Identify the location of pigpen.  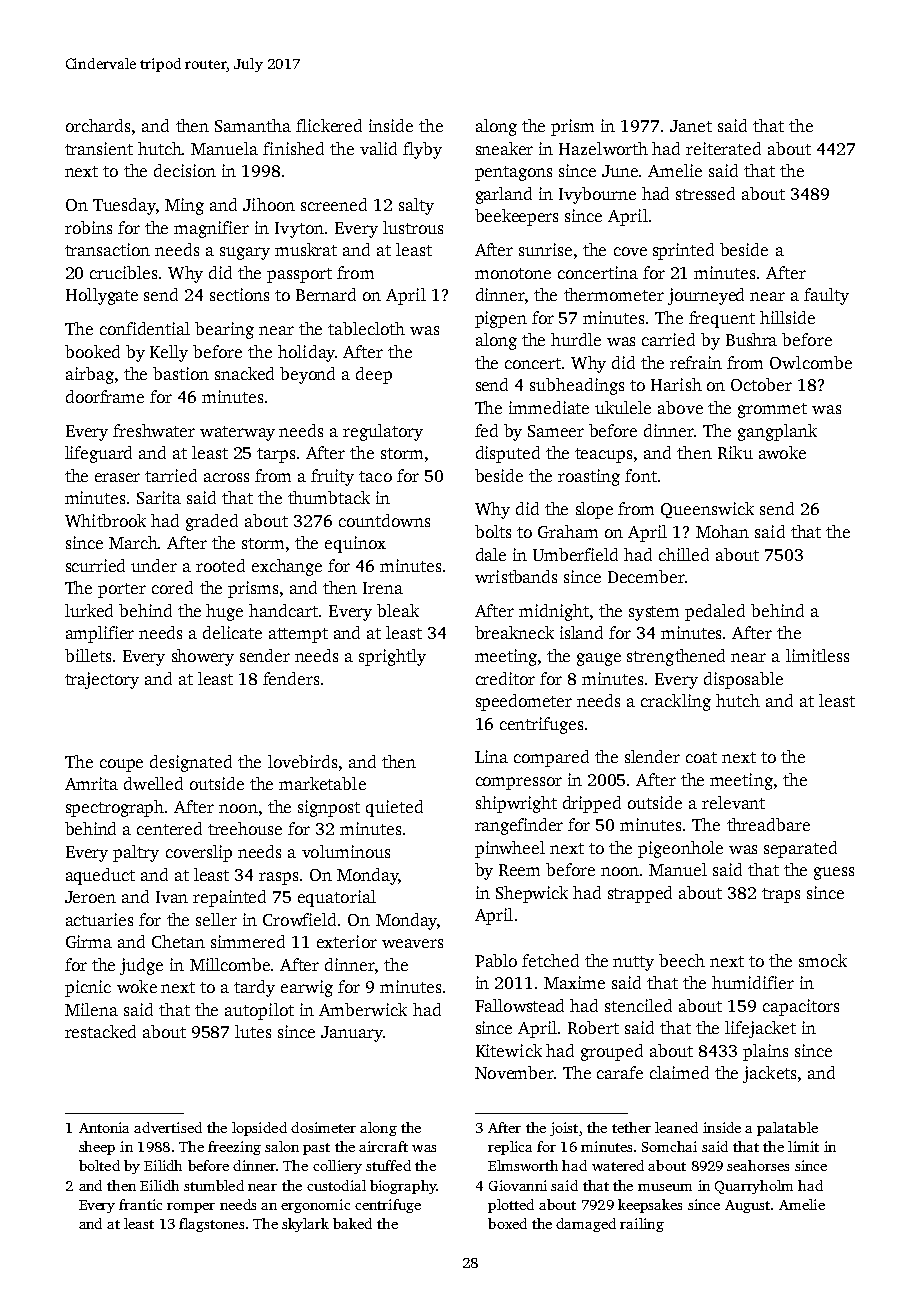
(501, 319).
